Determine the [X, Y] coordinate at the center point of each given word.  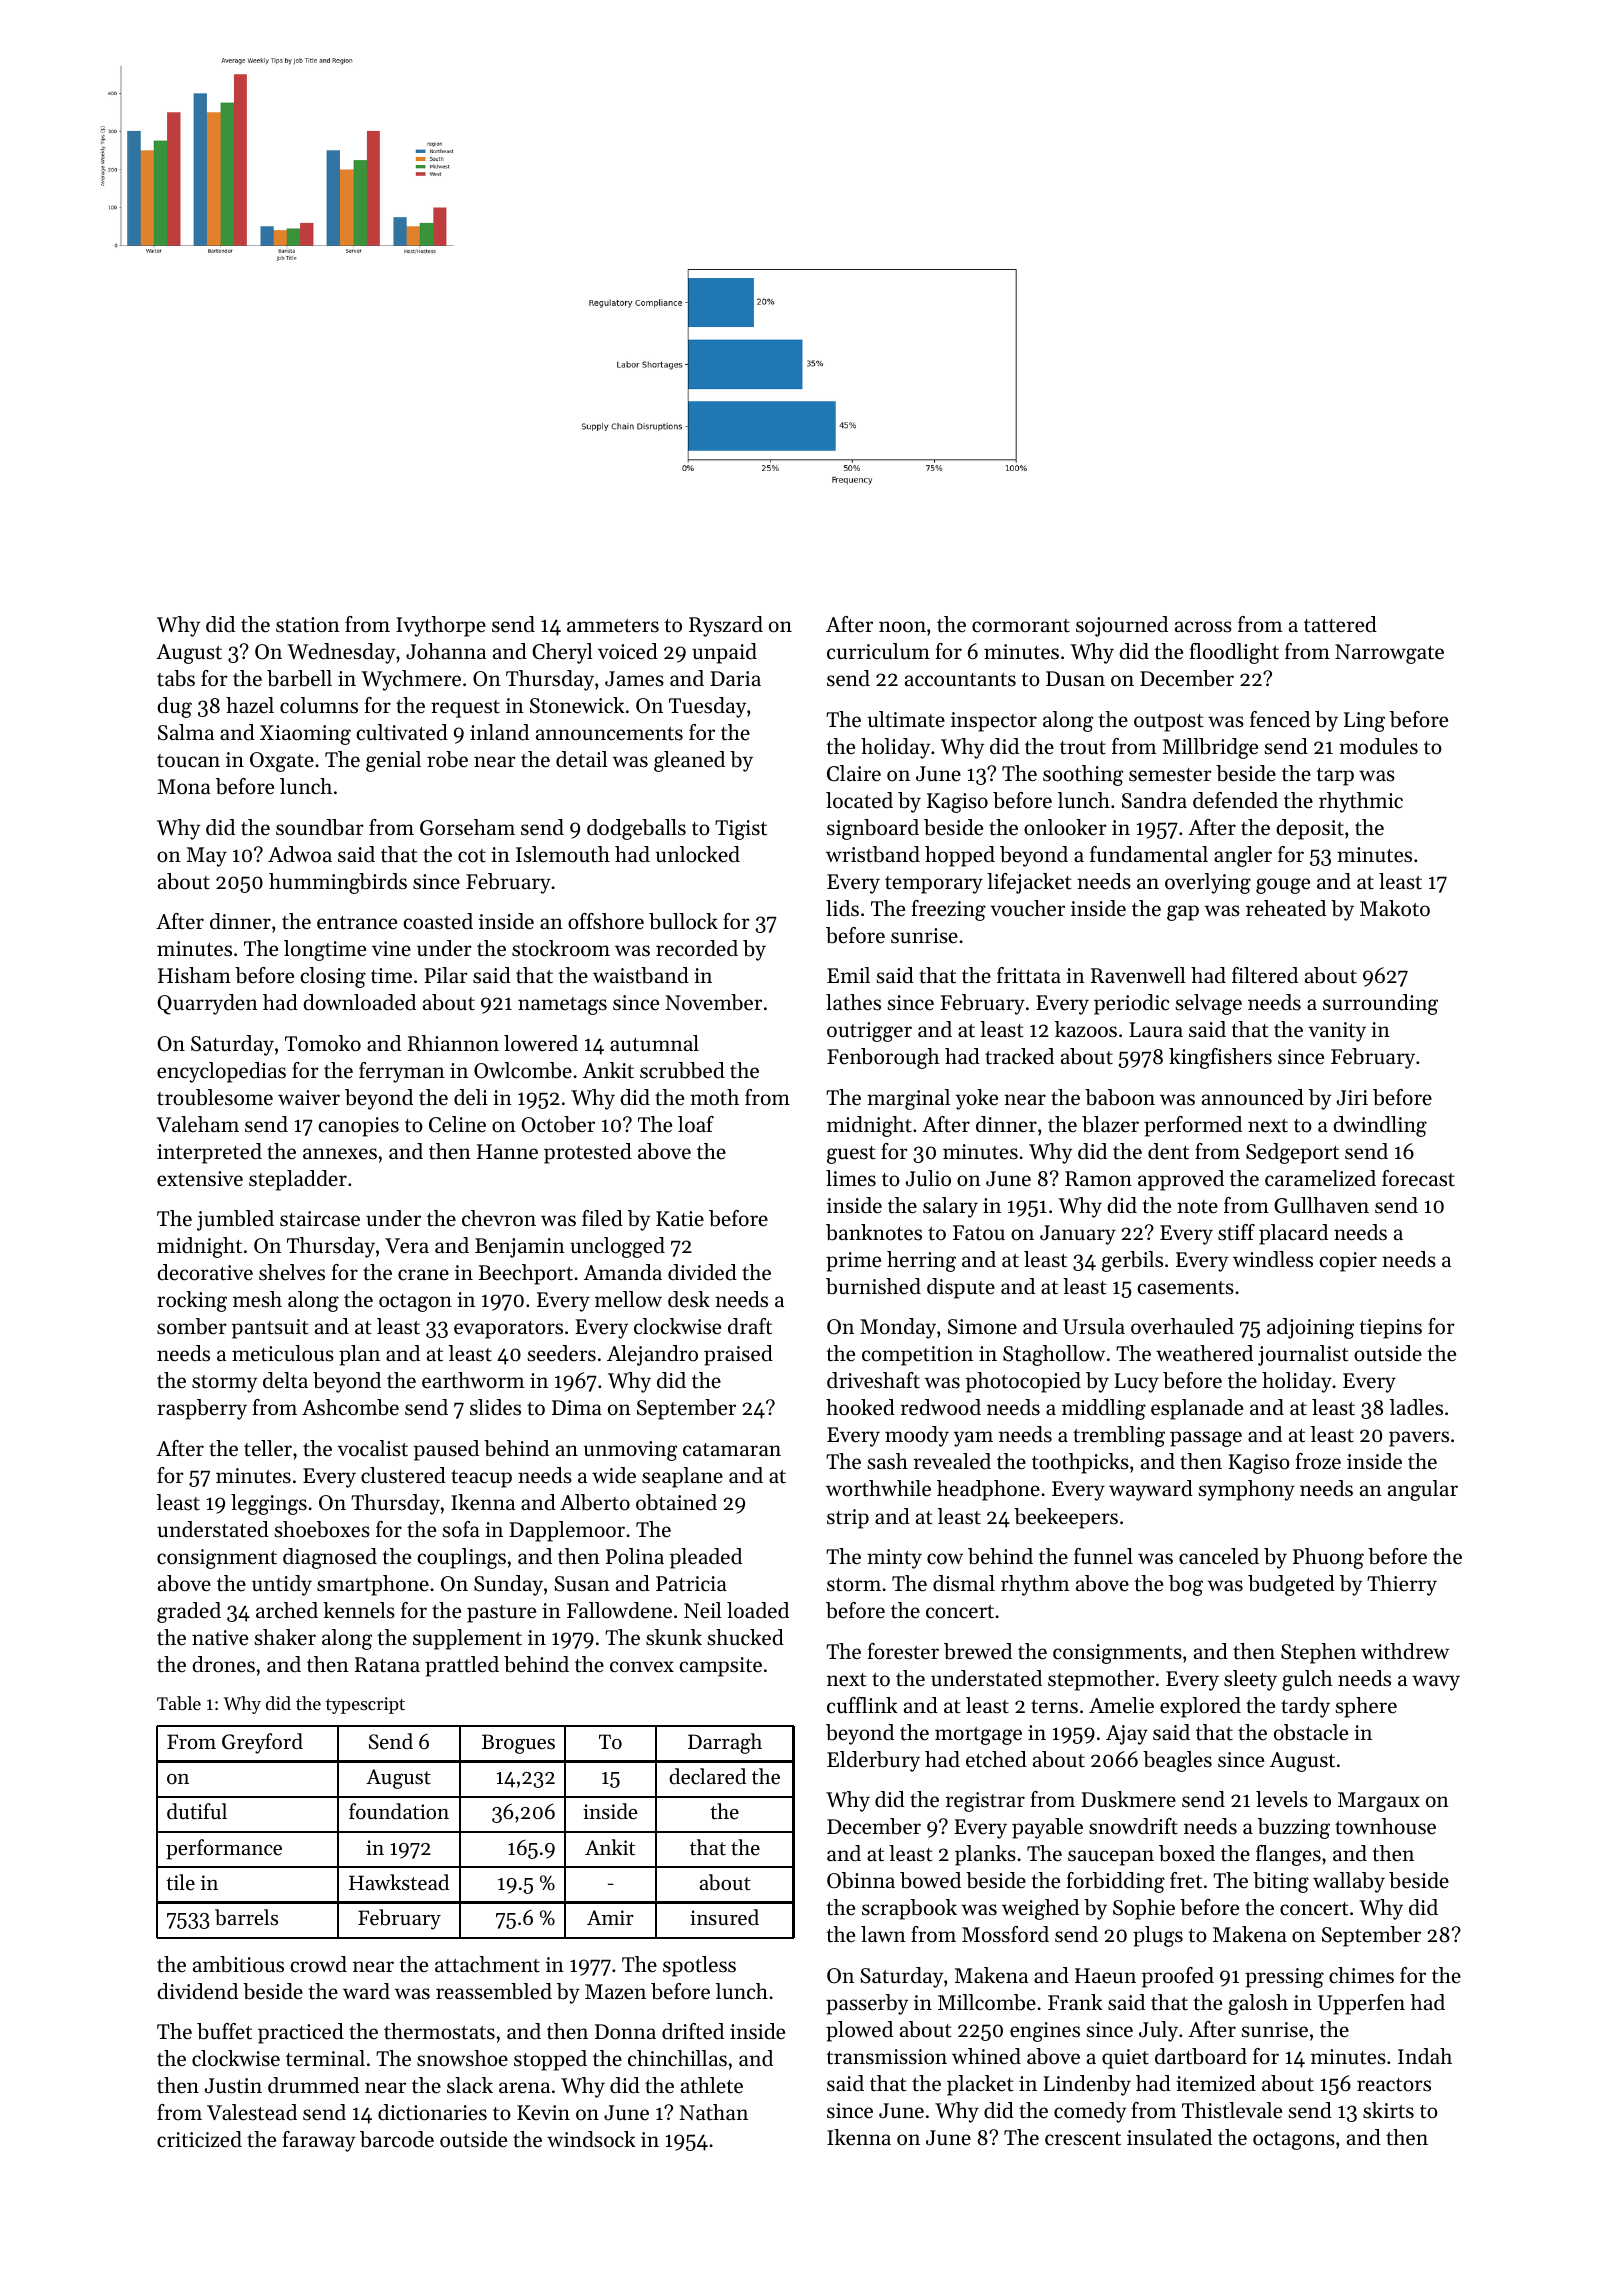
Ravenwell [1138, 975]
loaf [696, 1124]
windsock [591, 2139]
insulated [1169, 2137]
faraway [319, 2141]
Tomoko [323, 1043]
